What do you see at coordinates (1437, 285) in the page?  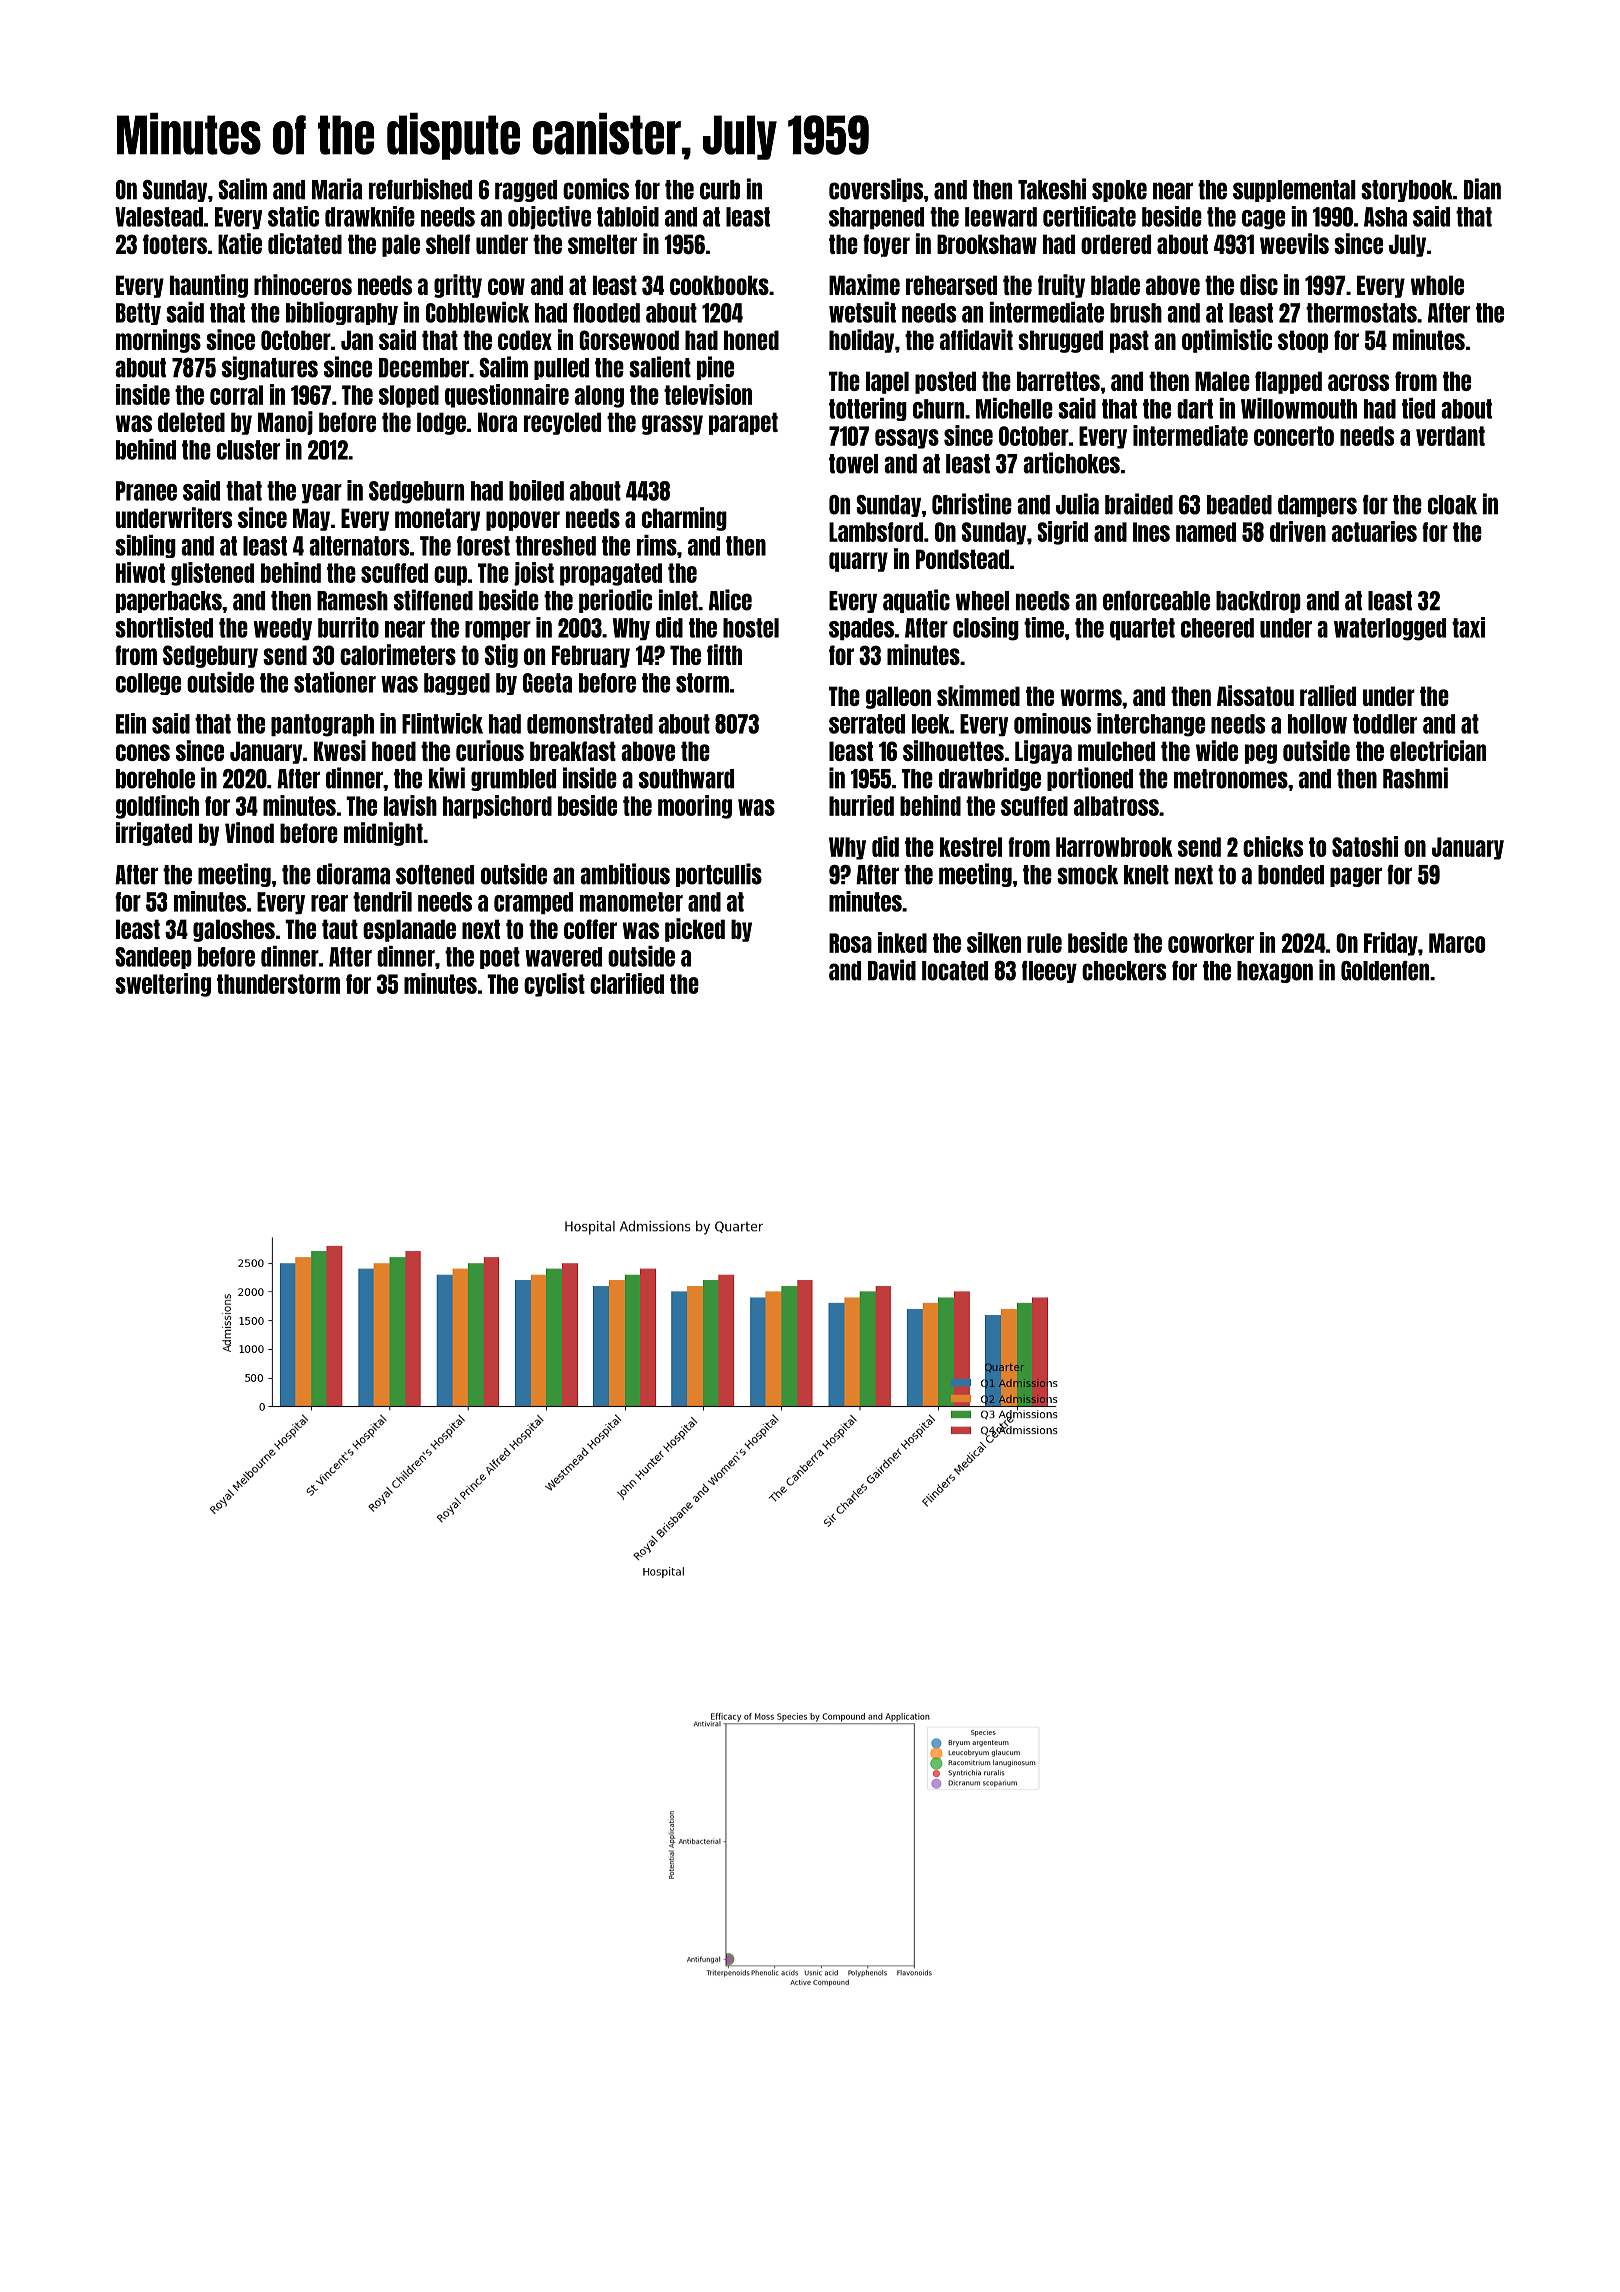 I see `whole` at bounding box center [1437, 285].
